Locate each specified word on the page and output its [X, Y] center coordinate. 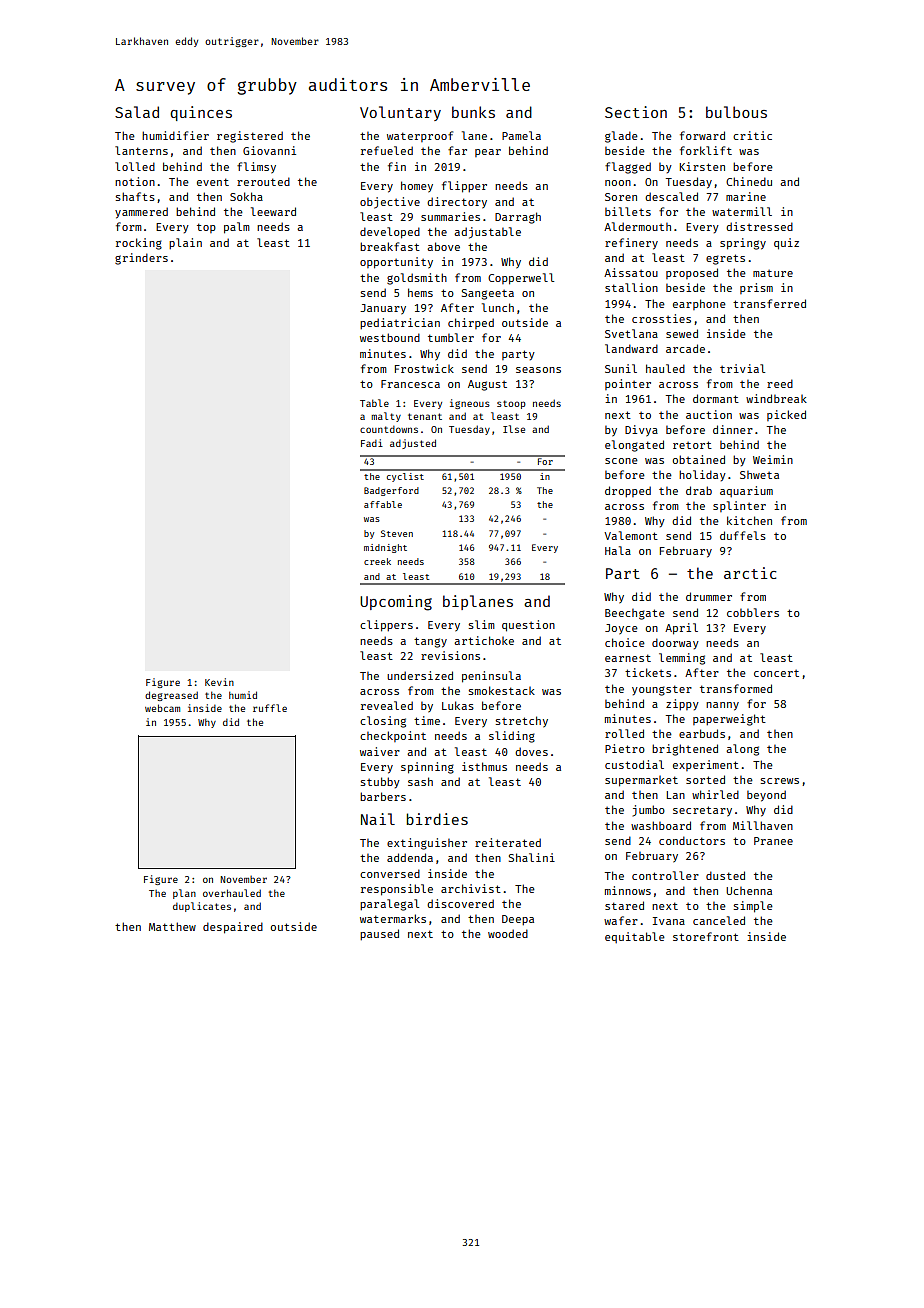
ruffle [270, 708]
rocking [139, 244]
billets [628, 211]
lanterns [141, 150]
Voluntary [400, 113]
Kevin [219, 682]
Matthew [172, 926]
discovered [460, 903]
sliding [512, 737]
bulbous [736, 112]
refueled [387, 150]
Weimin [773, 459]
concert [776, 673]
